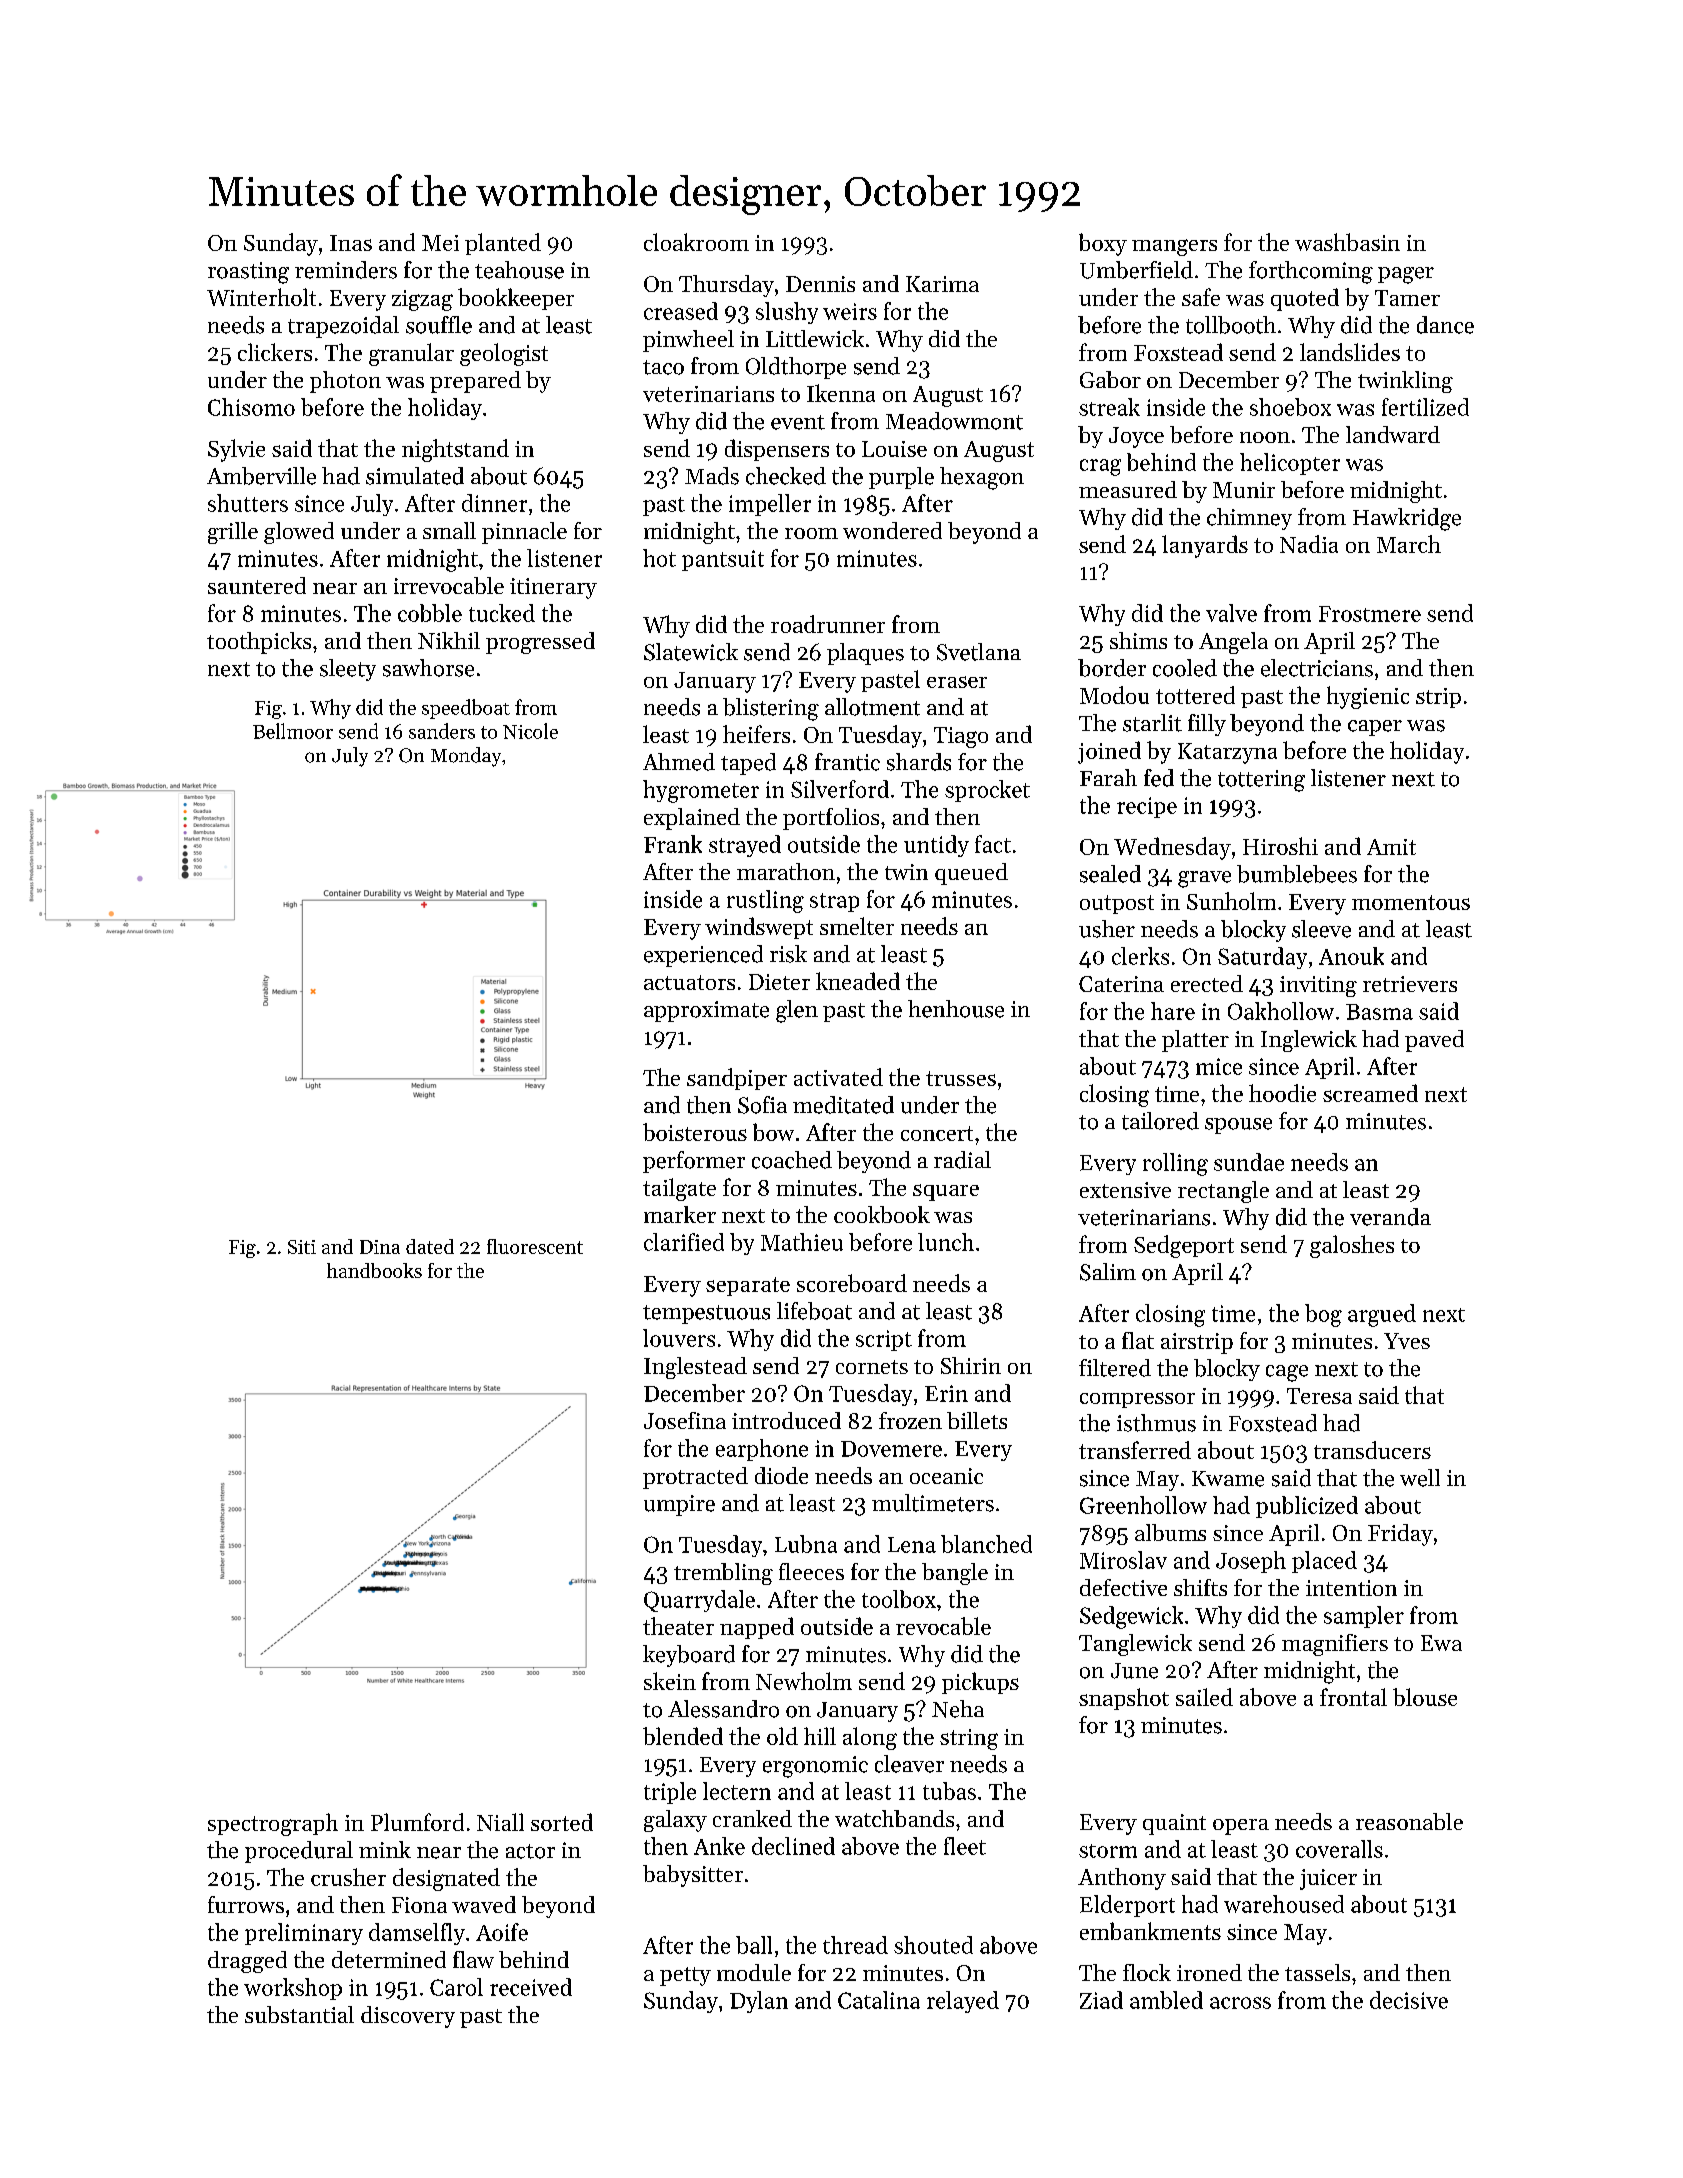 Image resolution: width=1683 pixels, height=2178 pixels. I want to click on mangers, so click(1174, 247).
